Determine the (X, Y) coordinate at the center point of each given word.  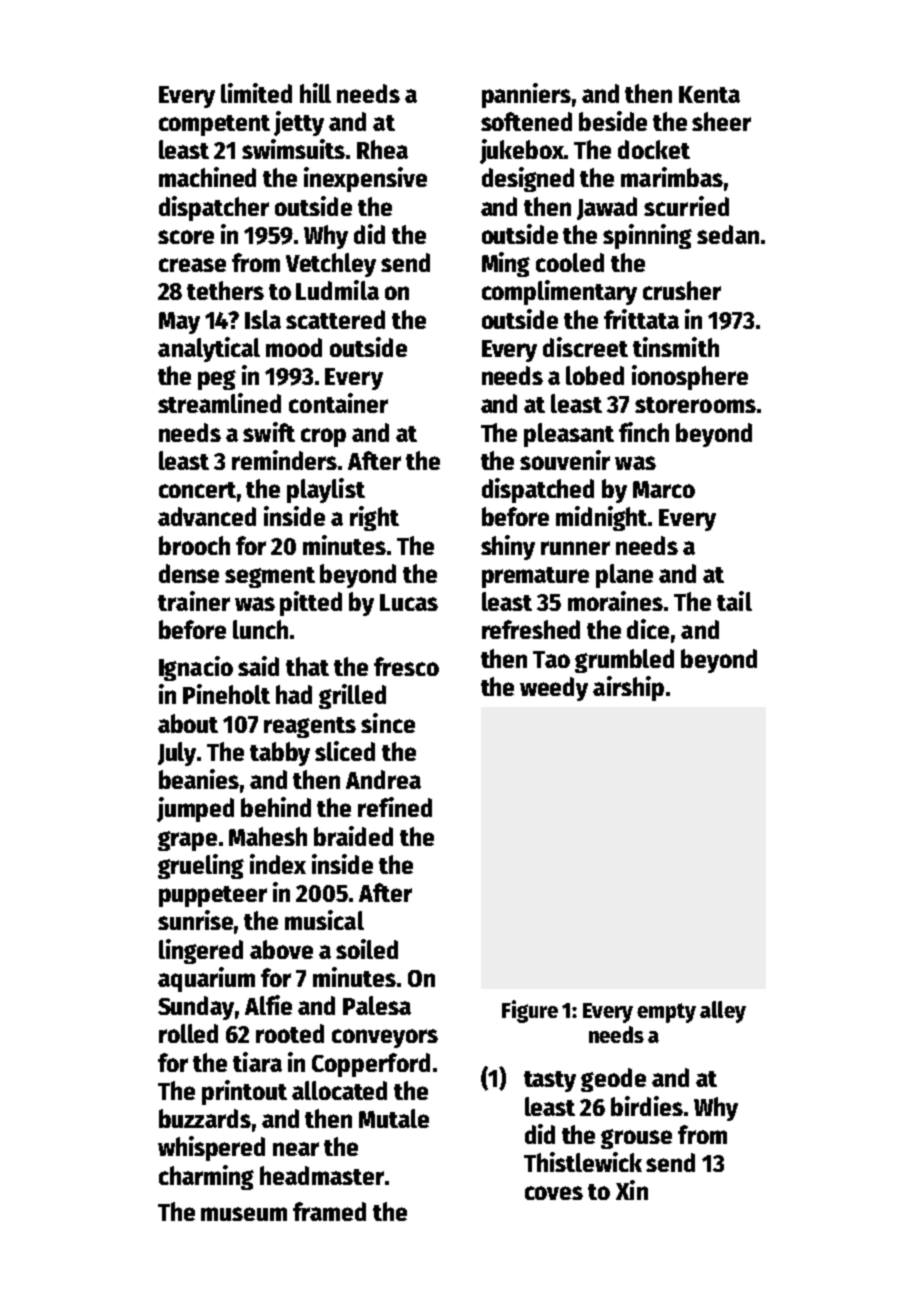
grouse (636, 1139)
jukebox (522, 151)
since (388, 723)
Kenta (709, 94)
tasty (550, 1081)
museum (244, 1214)
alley (723, 1012)
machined (207, 177)
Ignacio (196, 668)
